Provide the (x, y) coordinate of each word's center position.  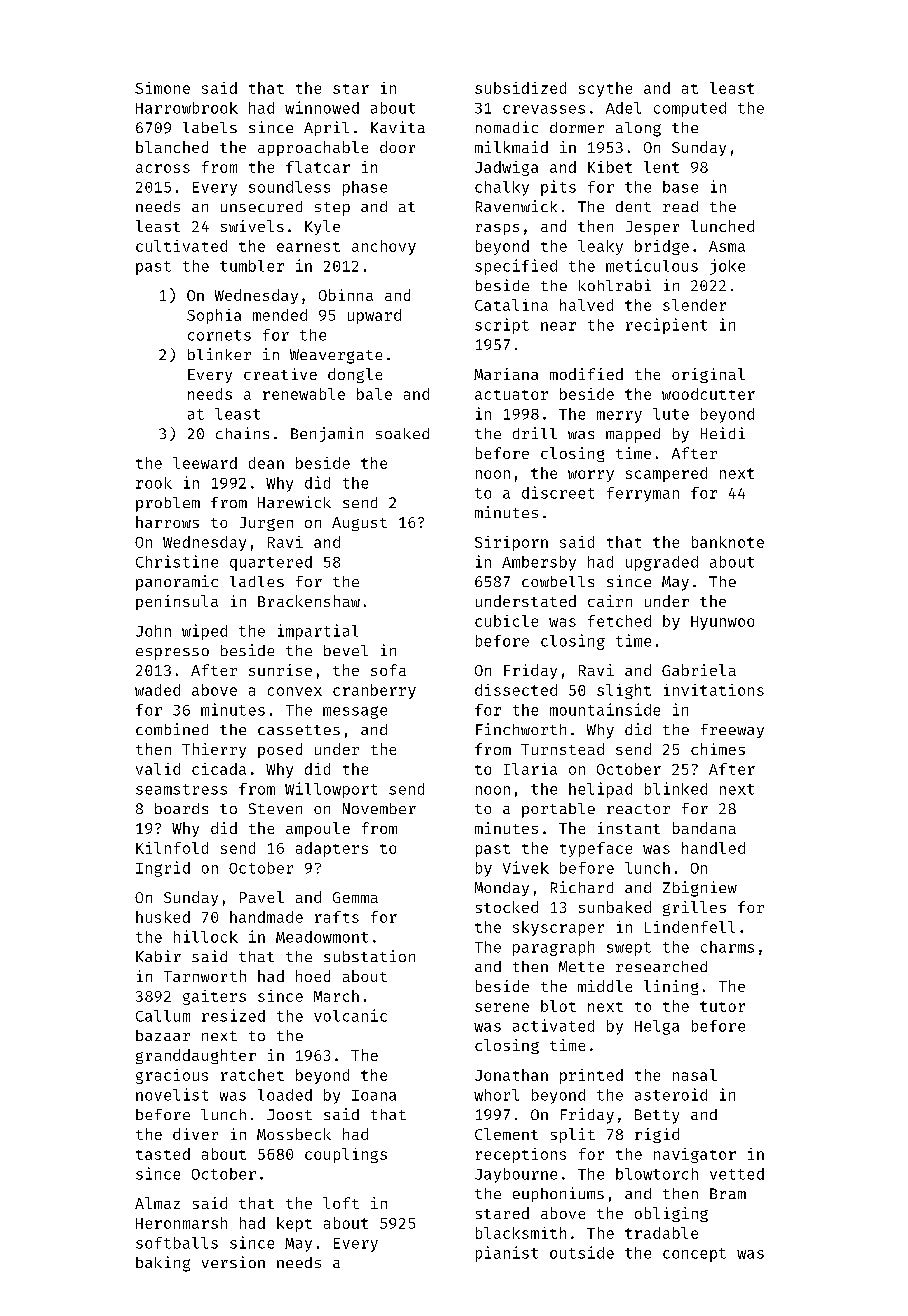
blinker (219, 354)
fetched (619, 621)
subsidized (520, 88)
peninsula (177, 602)
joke (727, 267)
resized (233, 1015)
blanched (172, 147)
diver (195, 1134)
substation (369, 956)
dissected (516, 690)
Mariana (506, 374)
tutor (722, 1006)
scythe (605, 89)
